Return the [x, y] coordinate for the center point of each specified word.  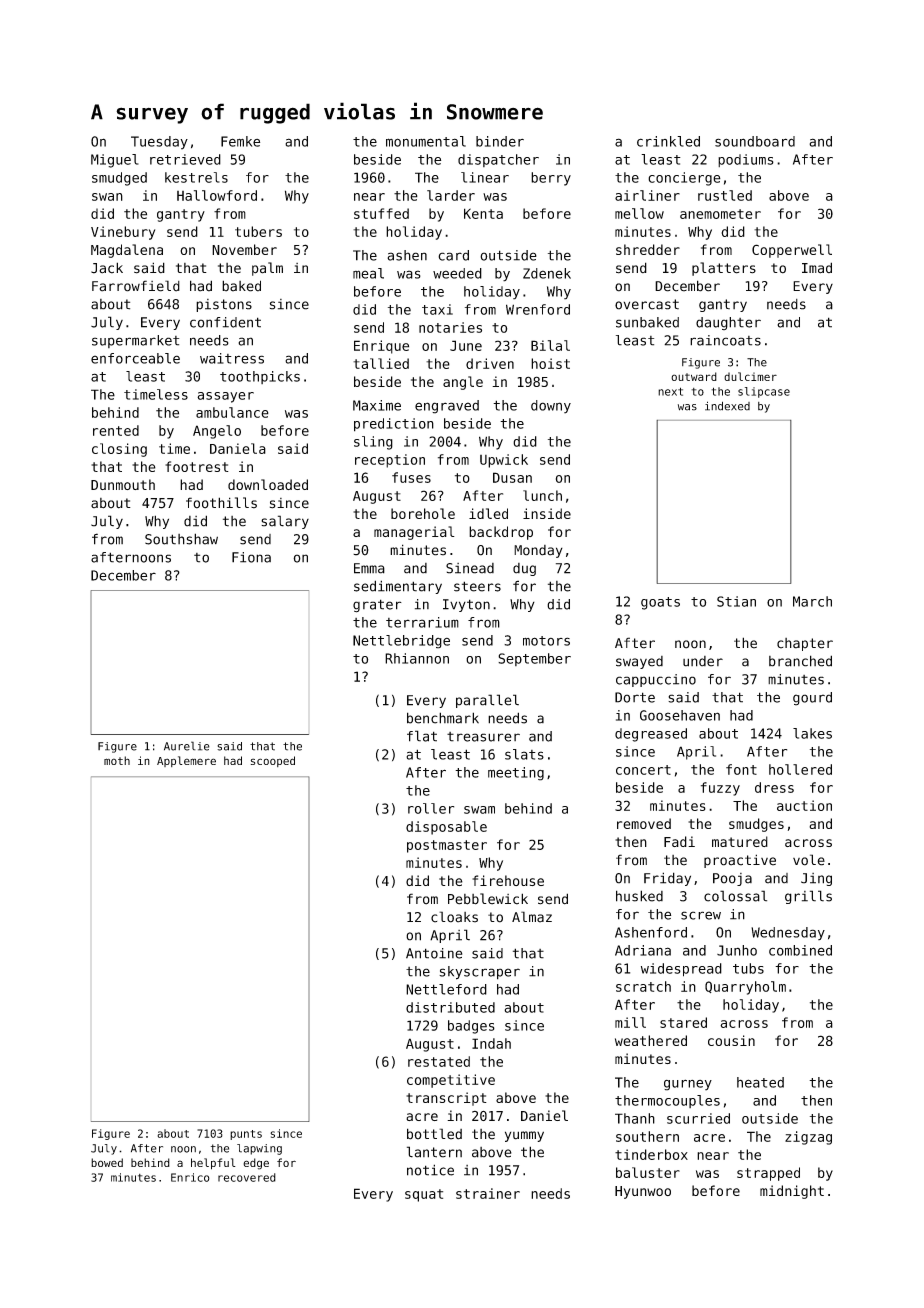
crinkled [668, 141]
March [812, 601]
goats [660, 603]
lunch [542, 495]
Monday [538, 551]
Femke [240, 141]
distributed [450, 1007]
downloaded [268, 484]
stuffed [381, 213]
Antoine [434, 953]
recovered [247, 1177]
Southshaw [181, 539]
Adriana [643, 950]
